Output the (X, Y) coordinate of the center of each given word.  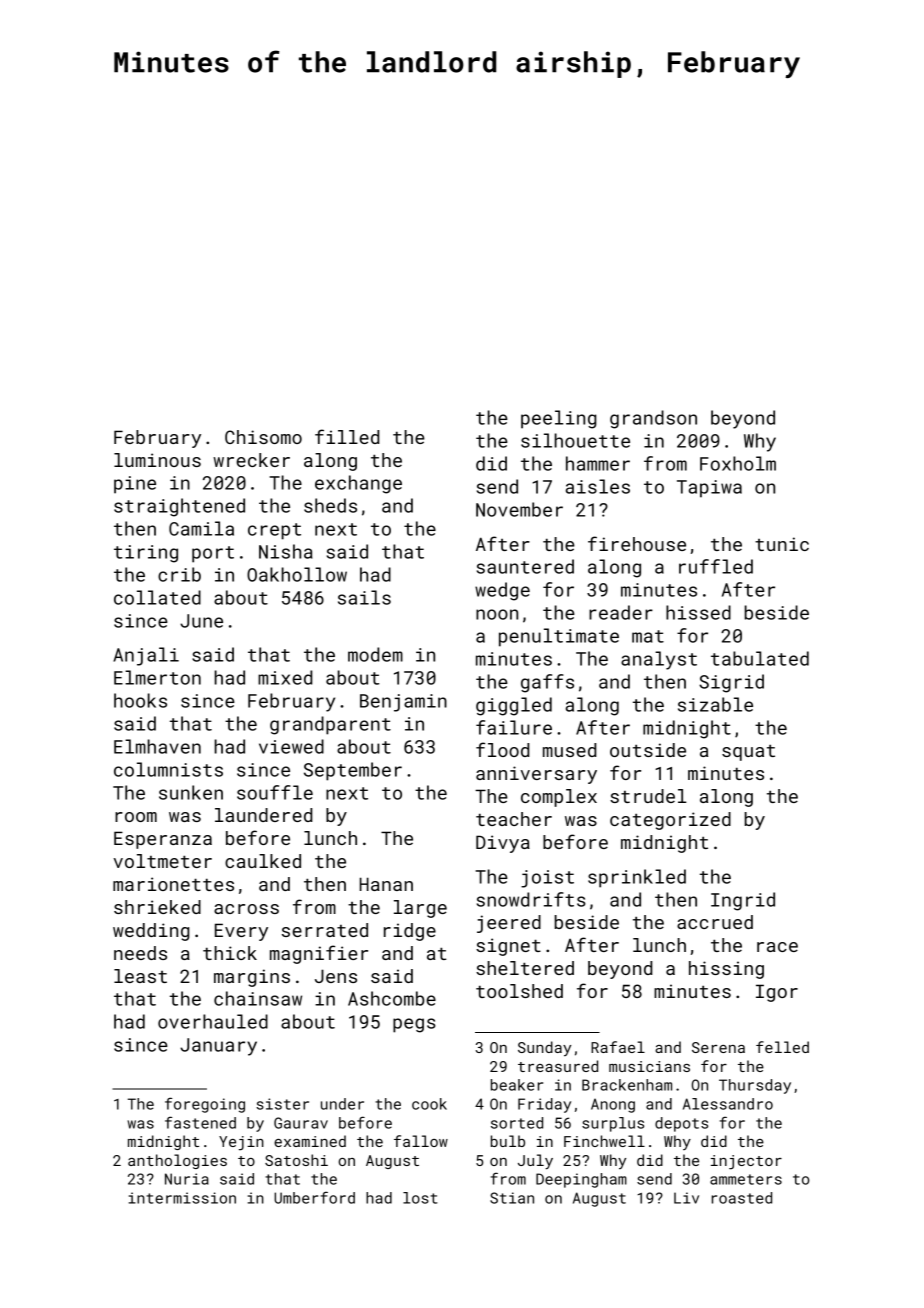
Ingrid (743, 901)
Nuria (187, 1179)
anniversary (536, 775)
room (136, 817)
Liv (686, 1198)
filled (347, 436)
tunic (782, 544)
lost (420, 1198)
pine (135, 485)
